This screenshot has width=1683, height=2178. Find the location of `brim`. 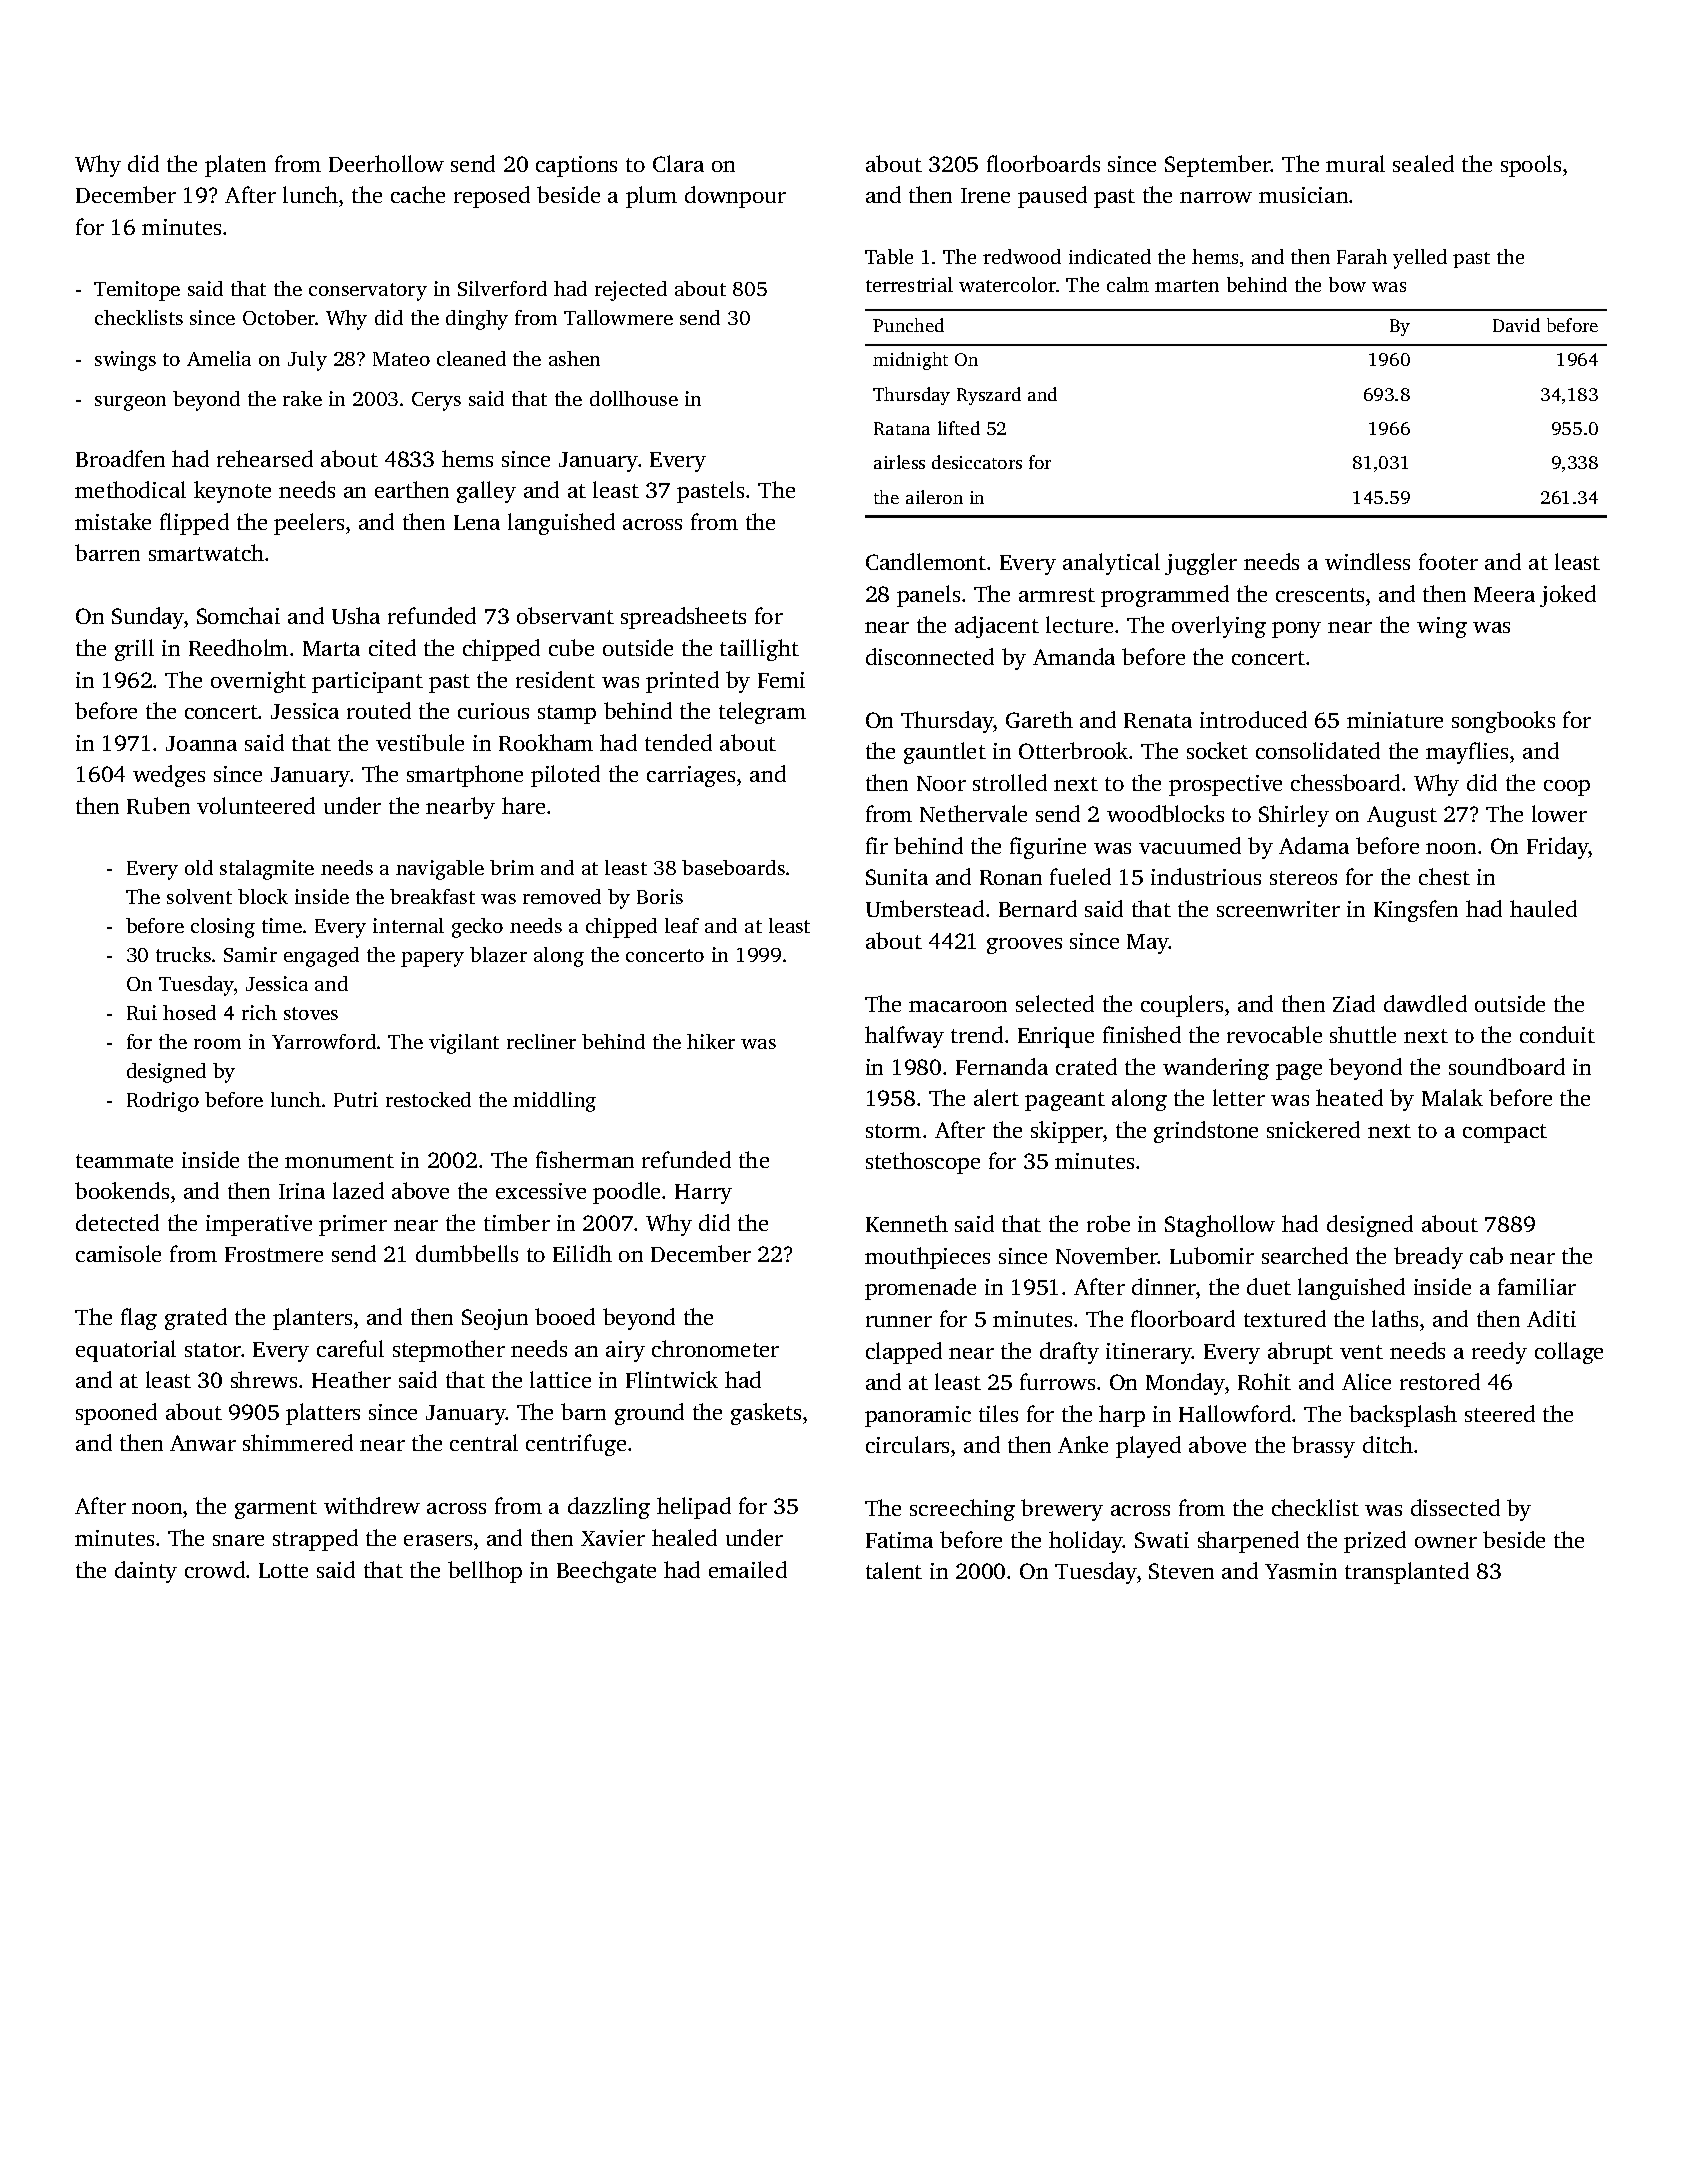

brim is located at coordinates (512, 867).
